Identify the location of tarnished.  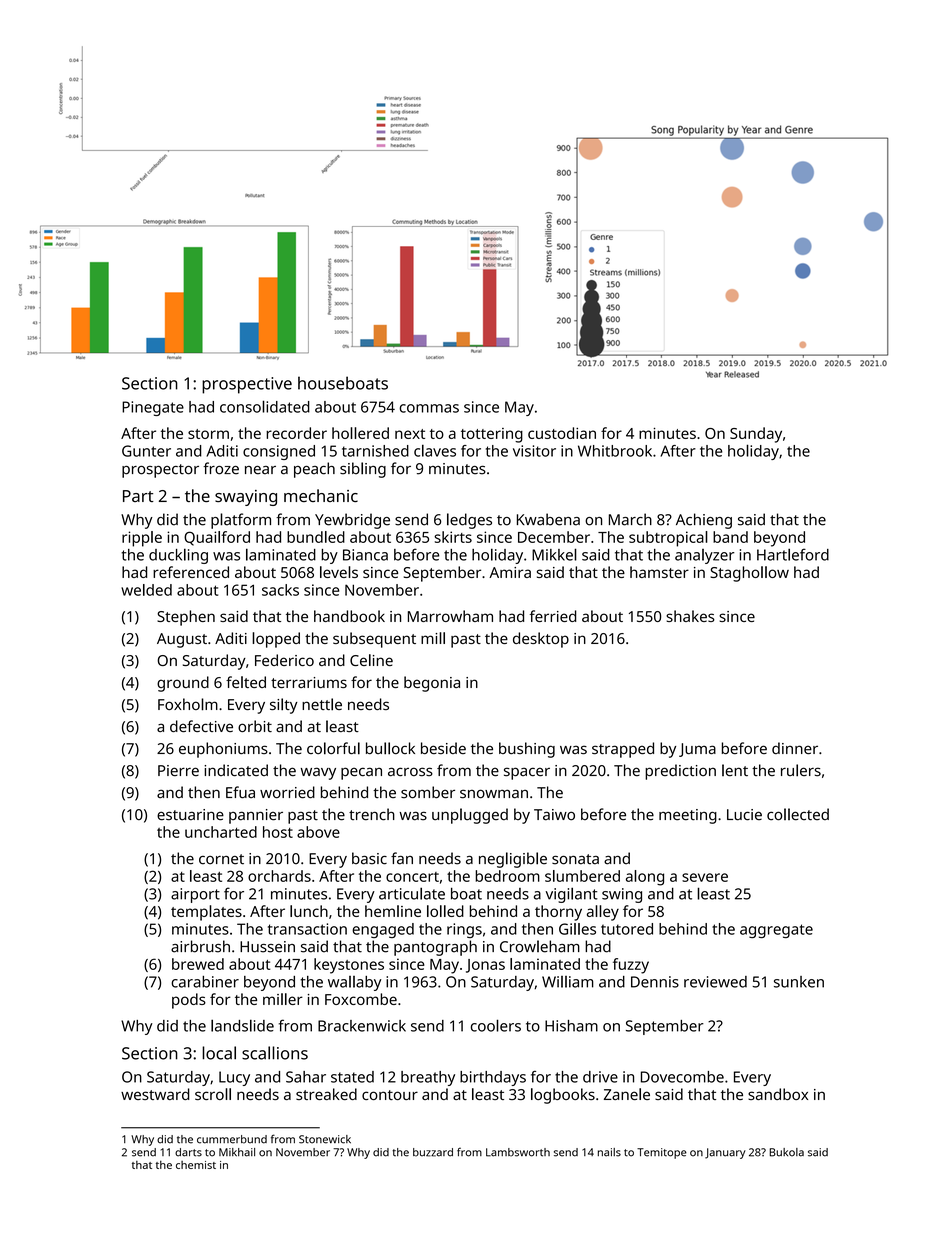
(375, 451).
